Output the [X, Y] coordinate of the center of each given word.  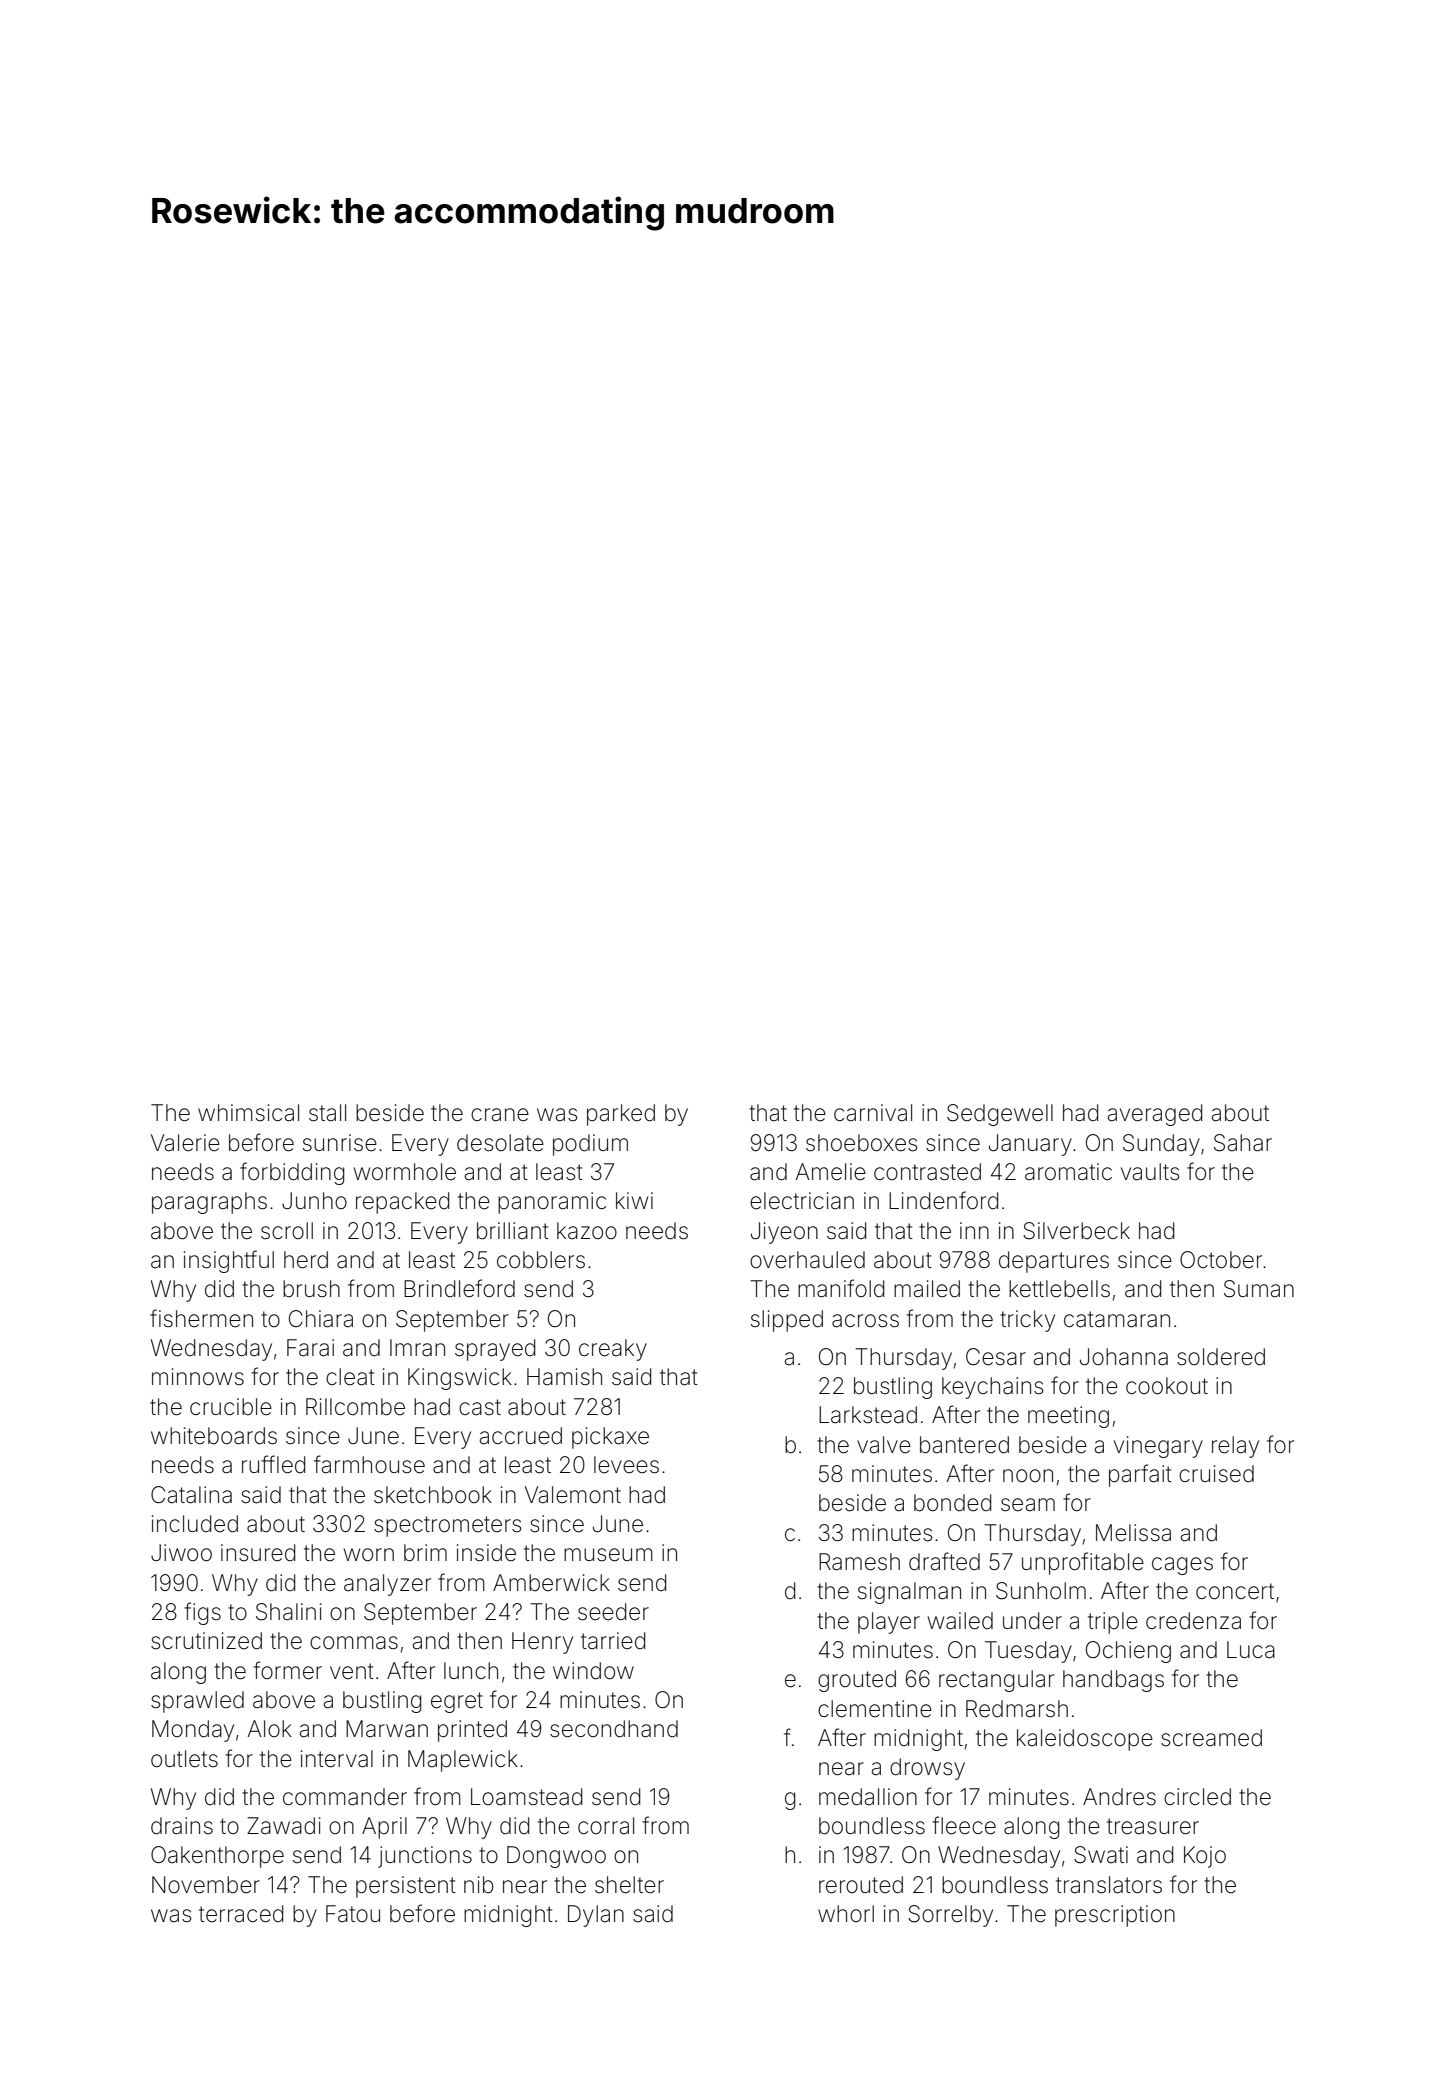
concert [1235, 1591]
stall [327, 1113]
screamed [1211, 1738]
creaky [613, 1350]
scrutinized [206, 1641]
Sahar [1243, 1143]
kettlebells [1059, 1289]
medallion [868, 1797]
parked [621, 1115]
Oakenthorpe [217, 1857]
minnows [198, 1377]
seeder [613, 1612]
